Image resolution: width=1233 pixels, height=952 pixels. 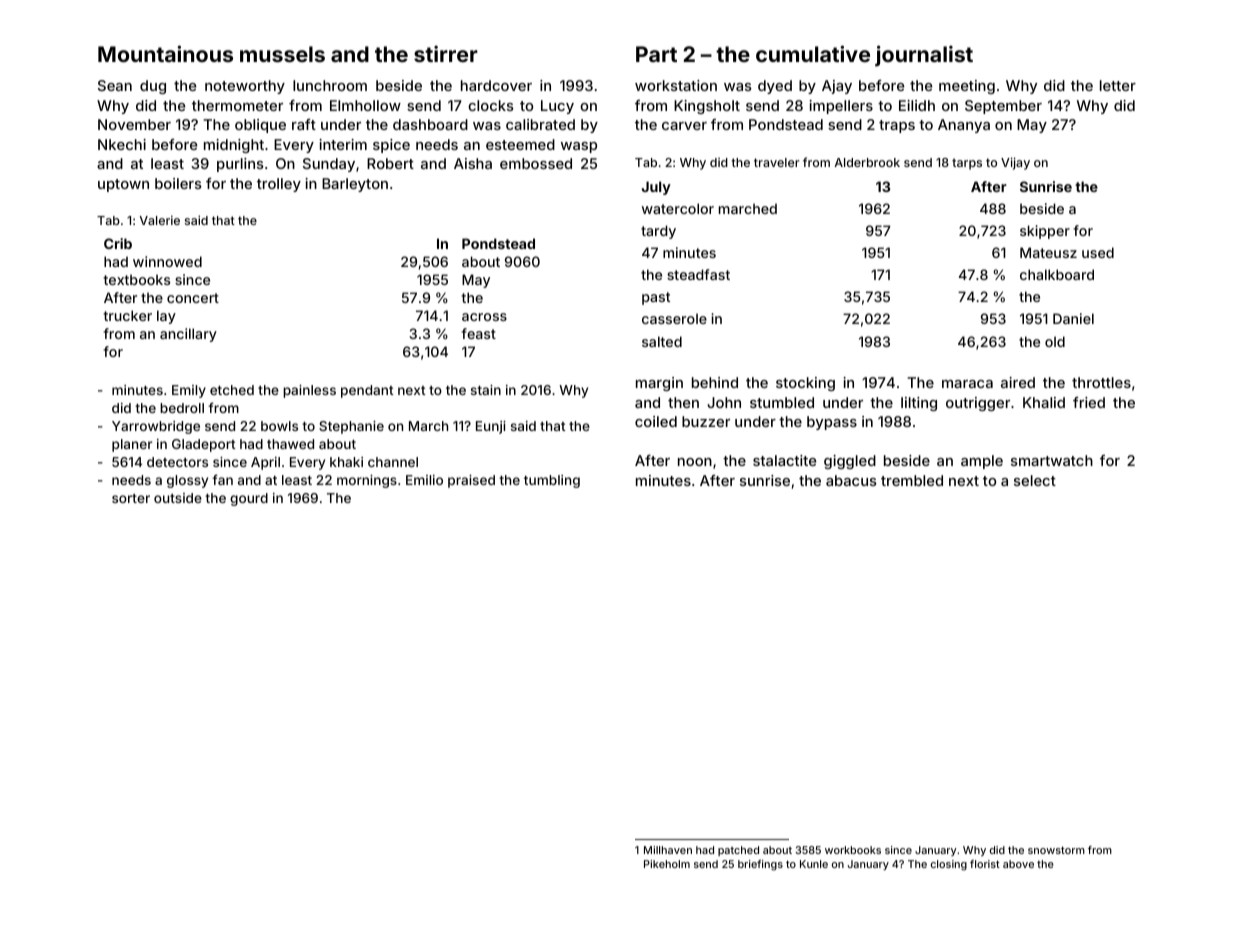 What do you see at coordinates (188, 335) in the image?
I see `ancillary` at bounding box center [188, 335].
